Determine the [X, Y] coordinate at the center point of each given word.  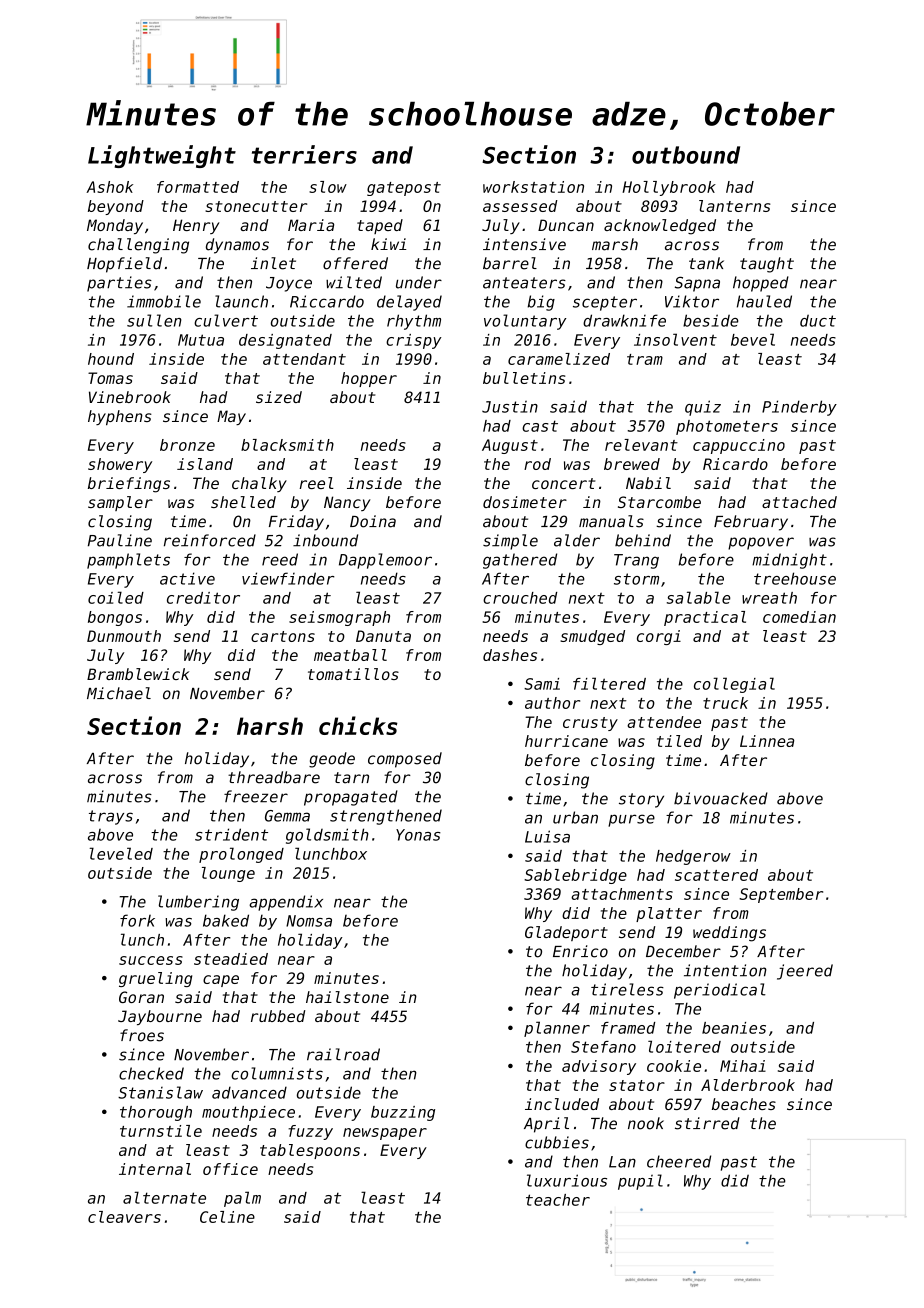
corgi [659, 637]
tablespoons [310, 1151]
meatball [350, 655]
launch [241, 301]
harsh [270, 726]
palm [242, 1199]
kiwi [389, 244]
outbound [686, 155]
